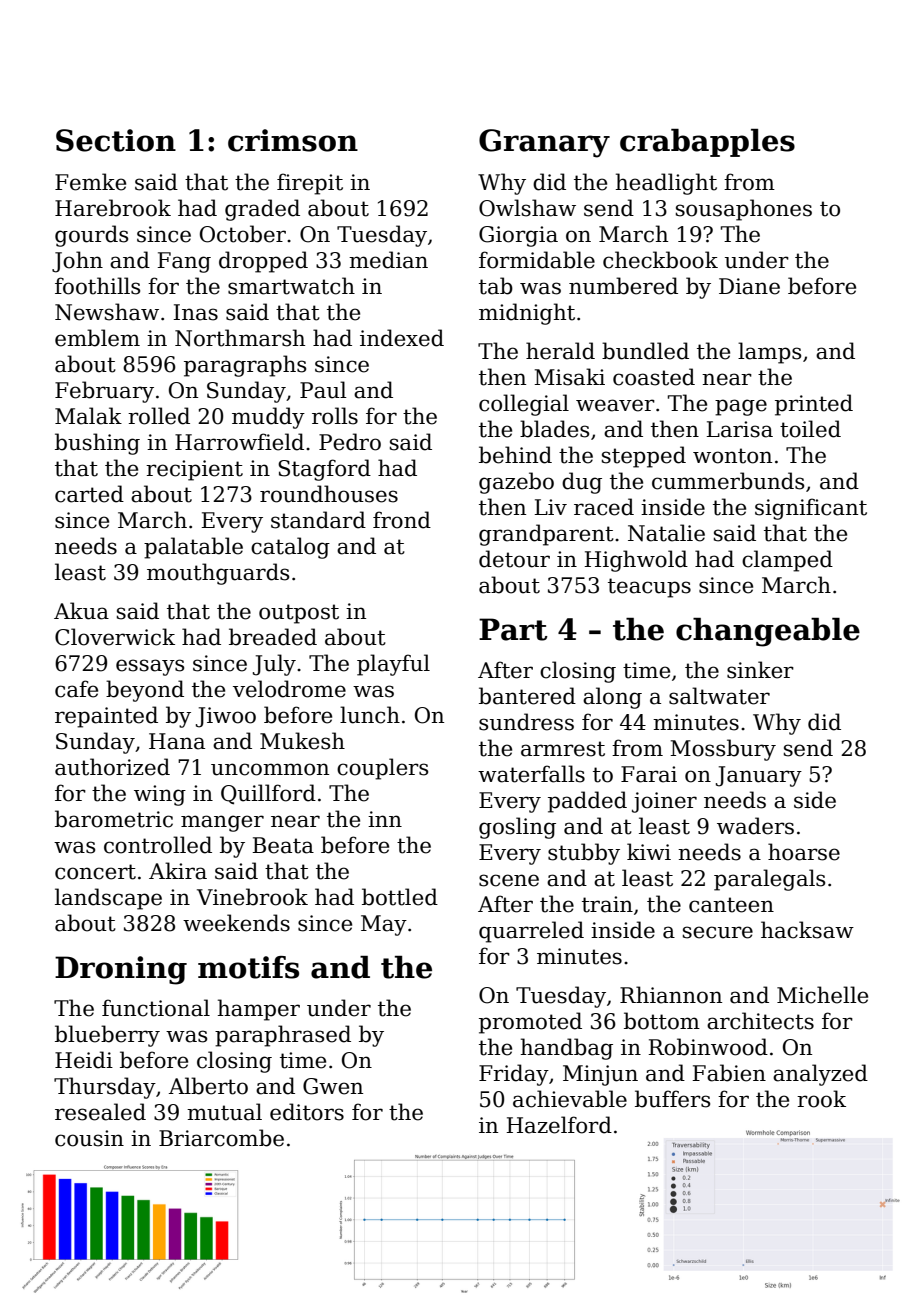 The height and width of the screenshot is (1314, 924). Describe the element at coordinates (89, 1138) in the screenshot. I see `cousin` at that location.
